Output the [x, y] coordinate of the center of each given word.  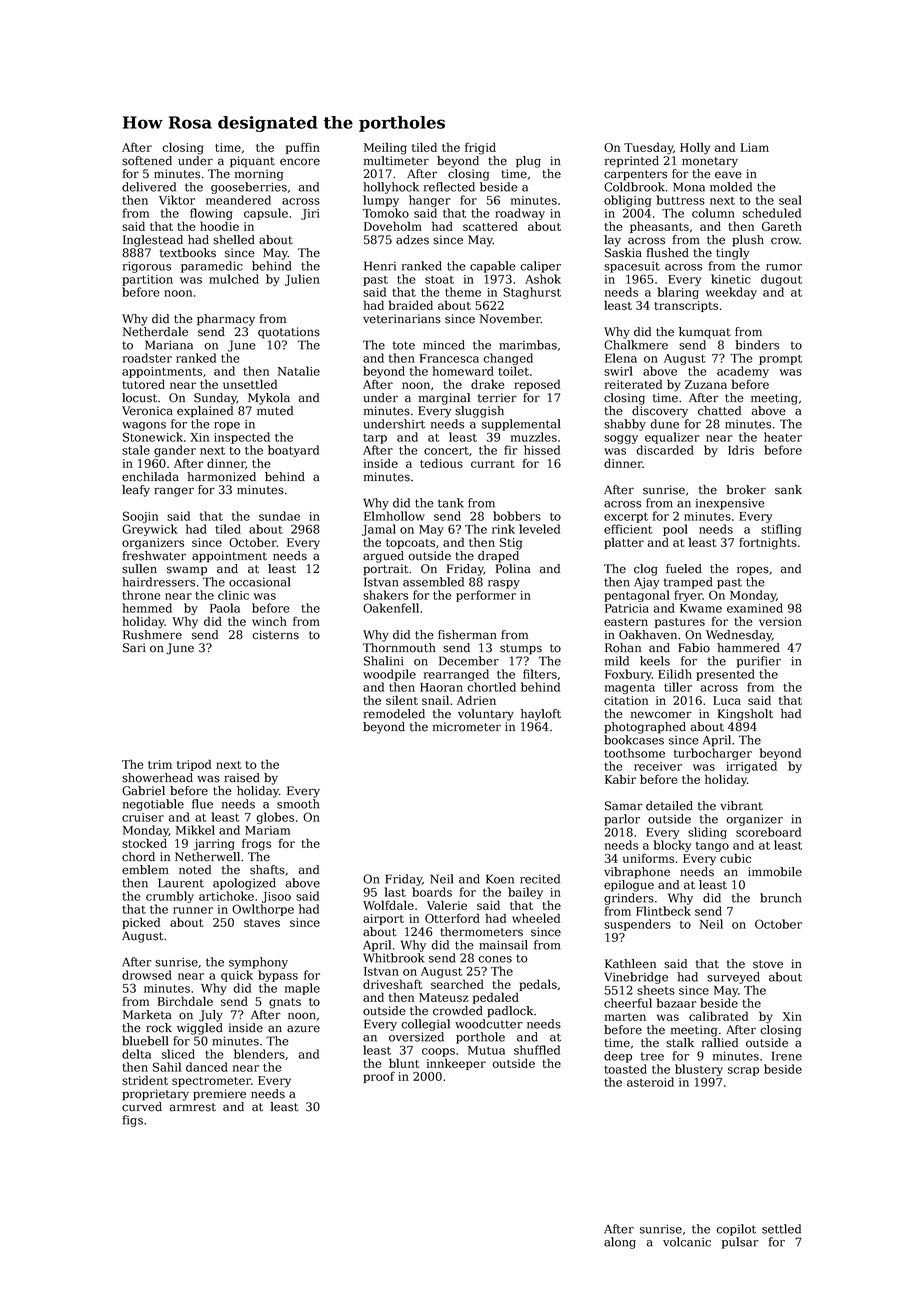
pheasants [659, 227]
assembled [433, 582]
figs [133, 1121]
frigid [480, 148]
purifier [759, 662]
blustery [699, 1070]
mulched [234, 279]
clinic [233, 595]
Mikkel [195, 830]
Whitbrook [393, 958]
